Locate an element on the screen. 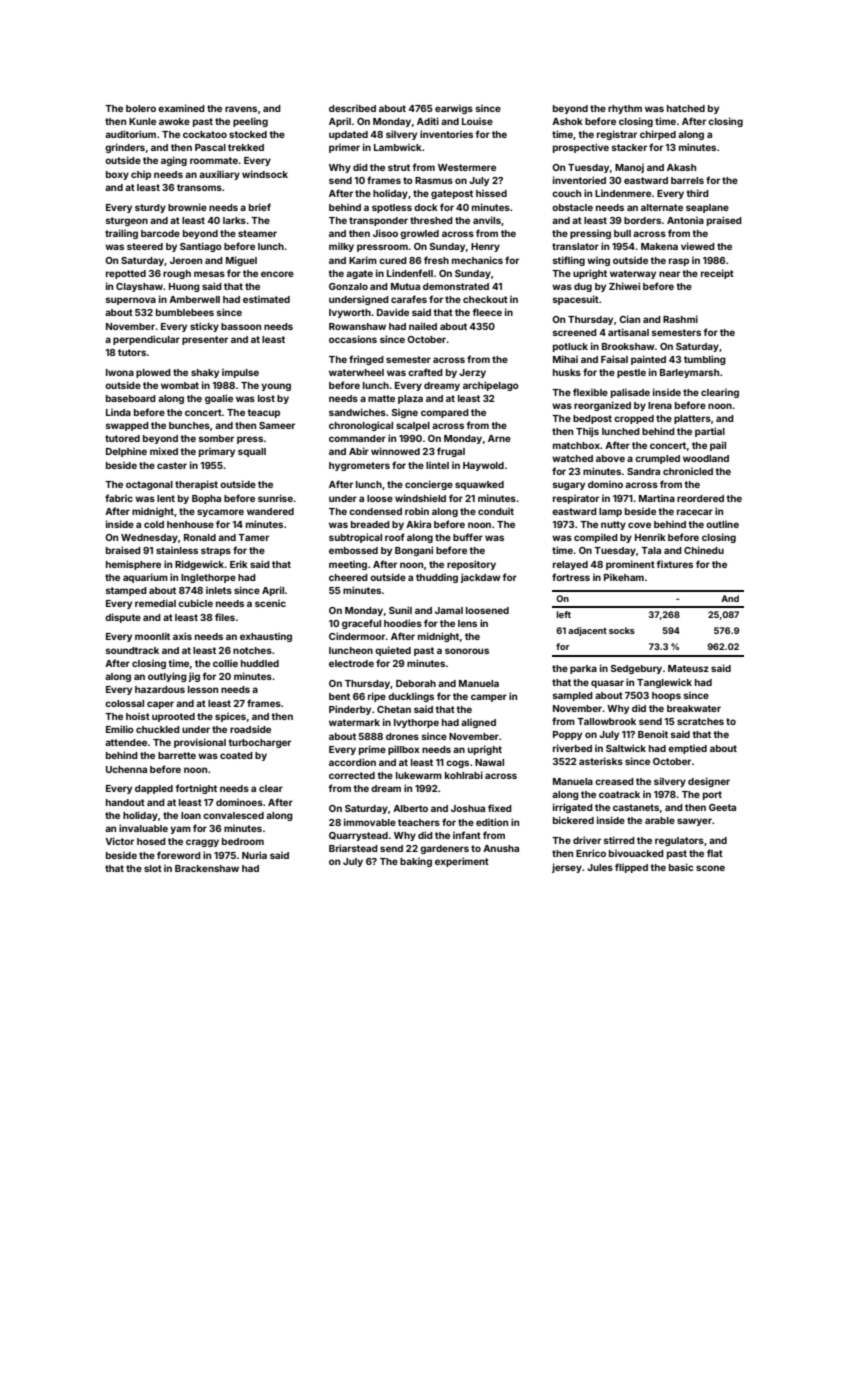 The width and height of the screenshot is (849, 1400). translator is located at coordinates (575, 246).
